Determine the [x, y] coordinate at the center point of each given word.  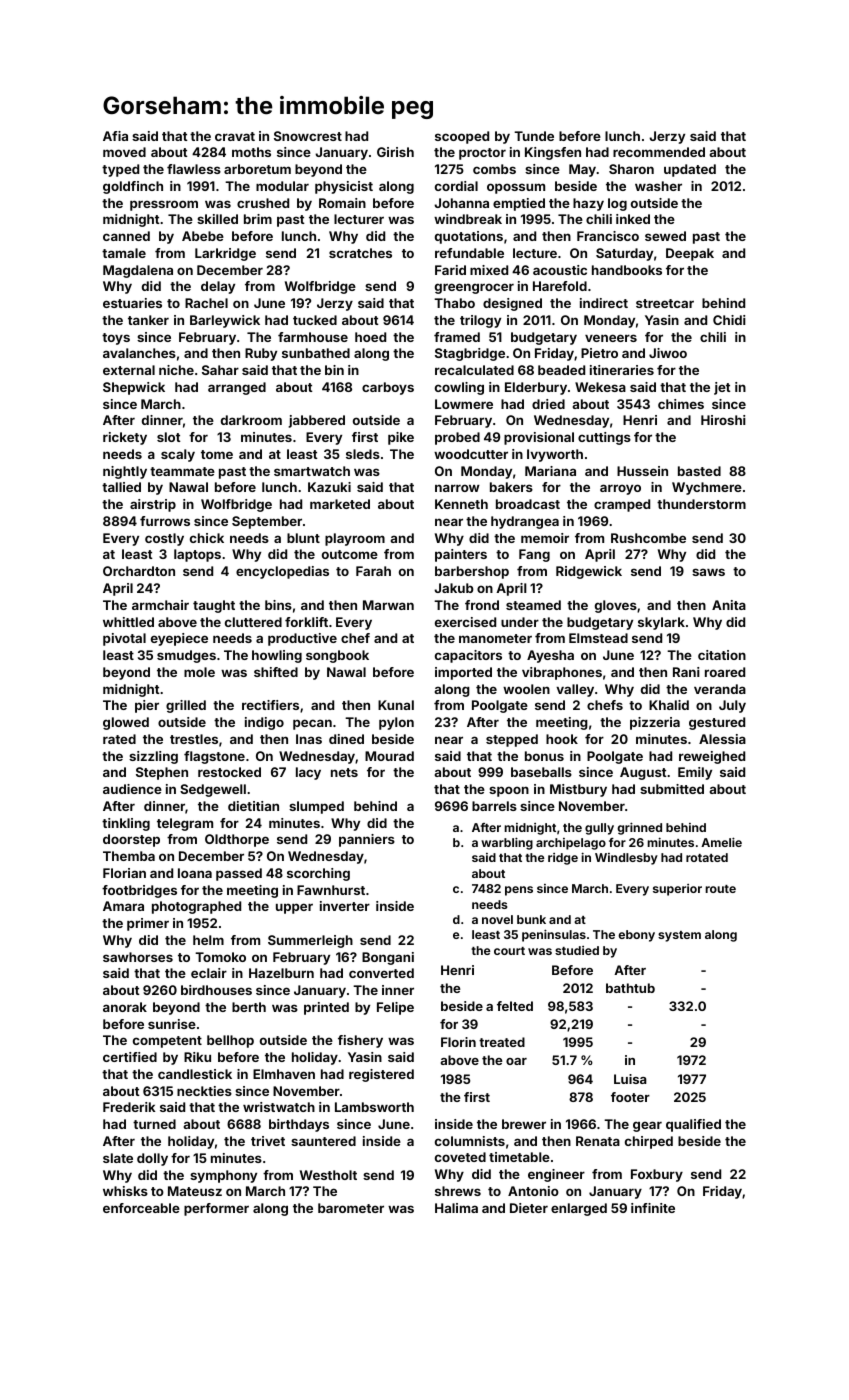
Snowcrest [308, 136]
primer [148, 924]
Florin [458, 1042]
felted [515, 1006]
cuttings [604, 438]
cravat [235, 136]
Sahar [220, 370]
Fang [534, 555]
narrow [457, 488]
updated [690, 170]
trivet [268, 1141]
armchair [160, 605]
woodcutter [471, 454]
